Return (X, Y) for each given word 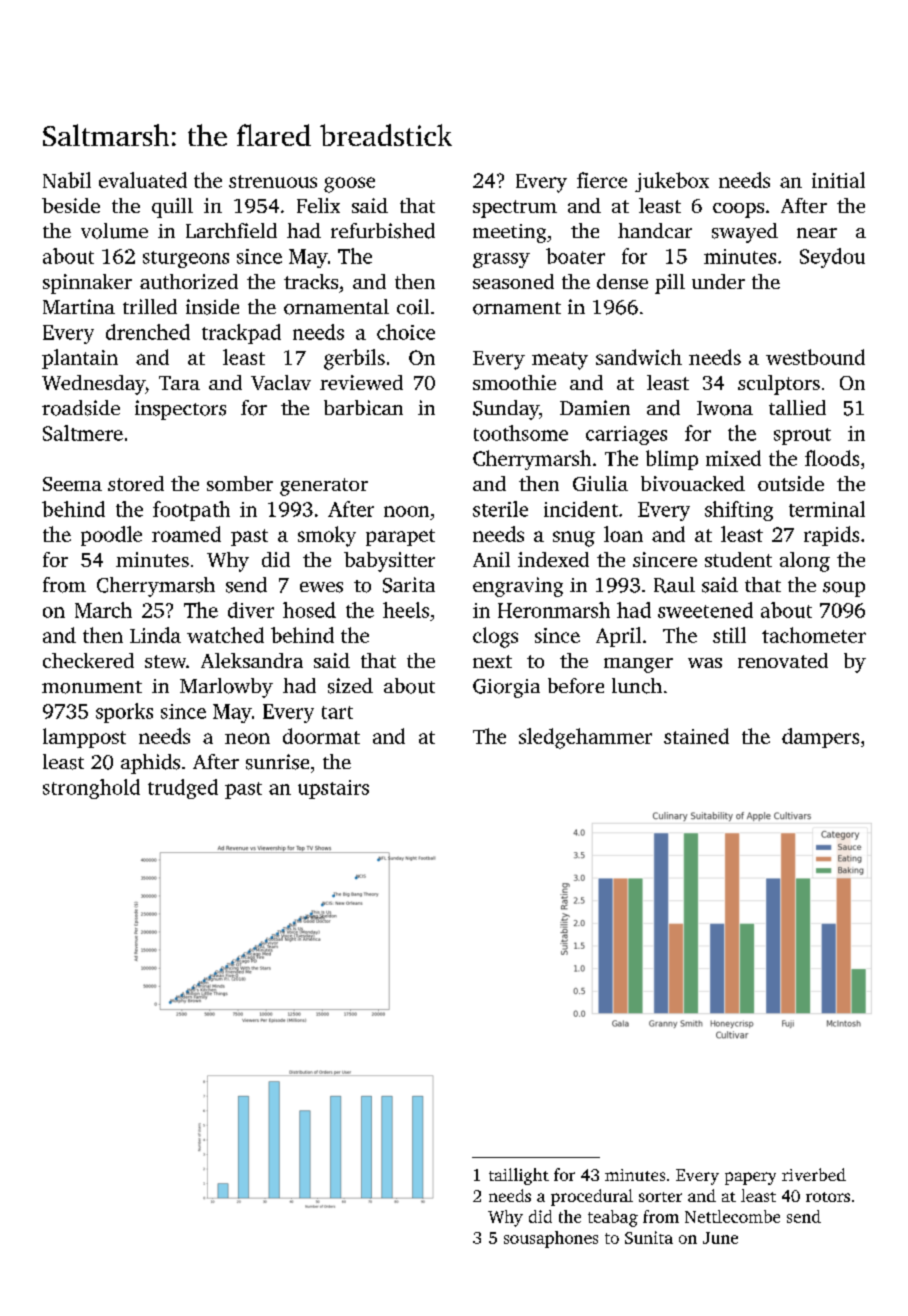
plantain (80, 359)
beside (71, 205)
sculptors (779, 385)
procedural (592, 1197)
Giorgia (506, 688)
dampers (820, 738)
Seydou (832, 258)
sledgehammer (585, 738)
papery (750, 1178)
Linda (155, 635)
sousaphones (551, 1239)
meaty (560, 361)
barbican (363, 407)
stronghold (91, 789)
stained (696, 736)
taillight (519, 1176)
